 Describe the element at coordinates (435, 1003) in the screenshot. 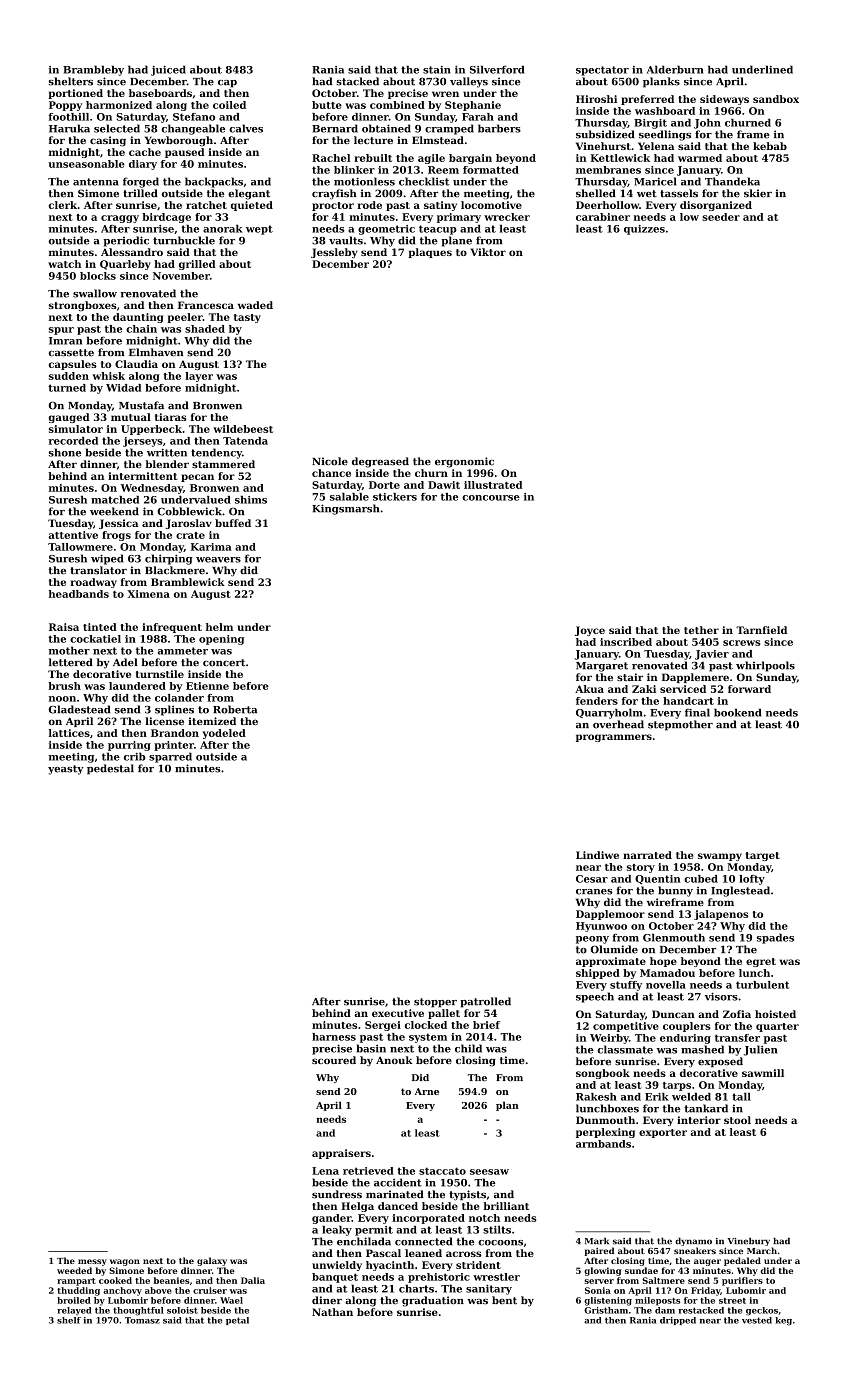

I see `stopper` at that location.
